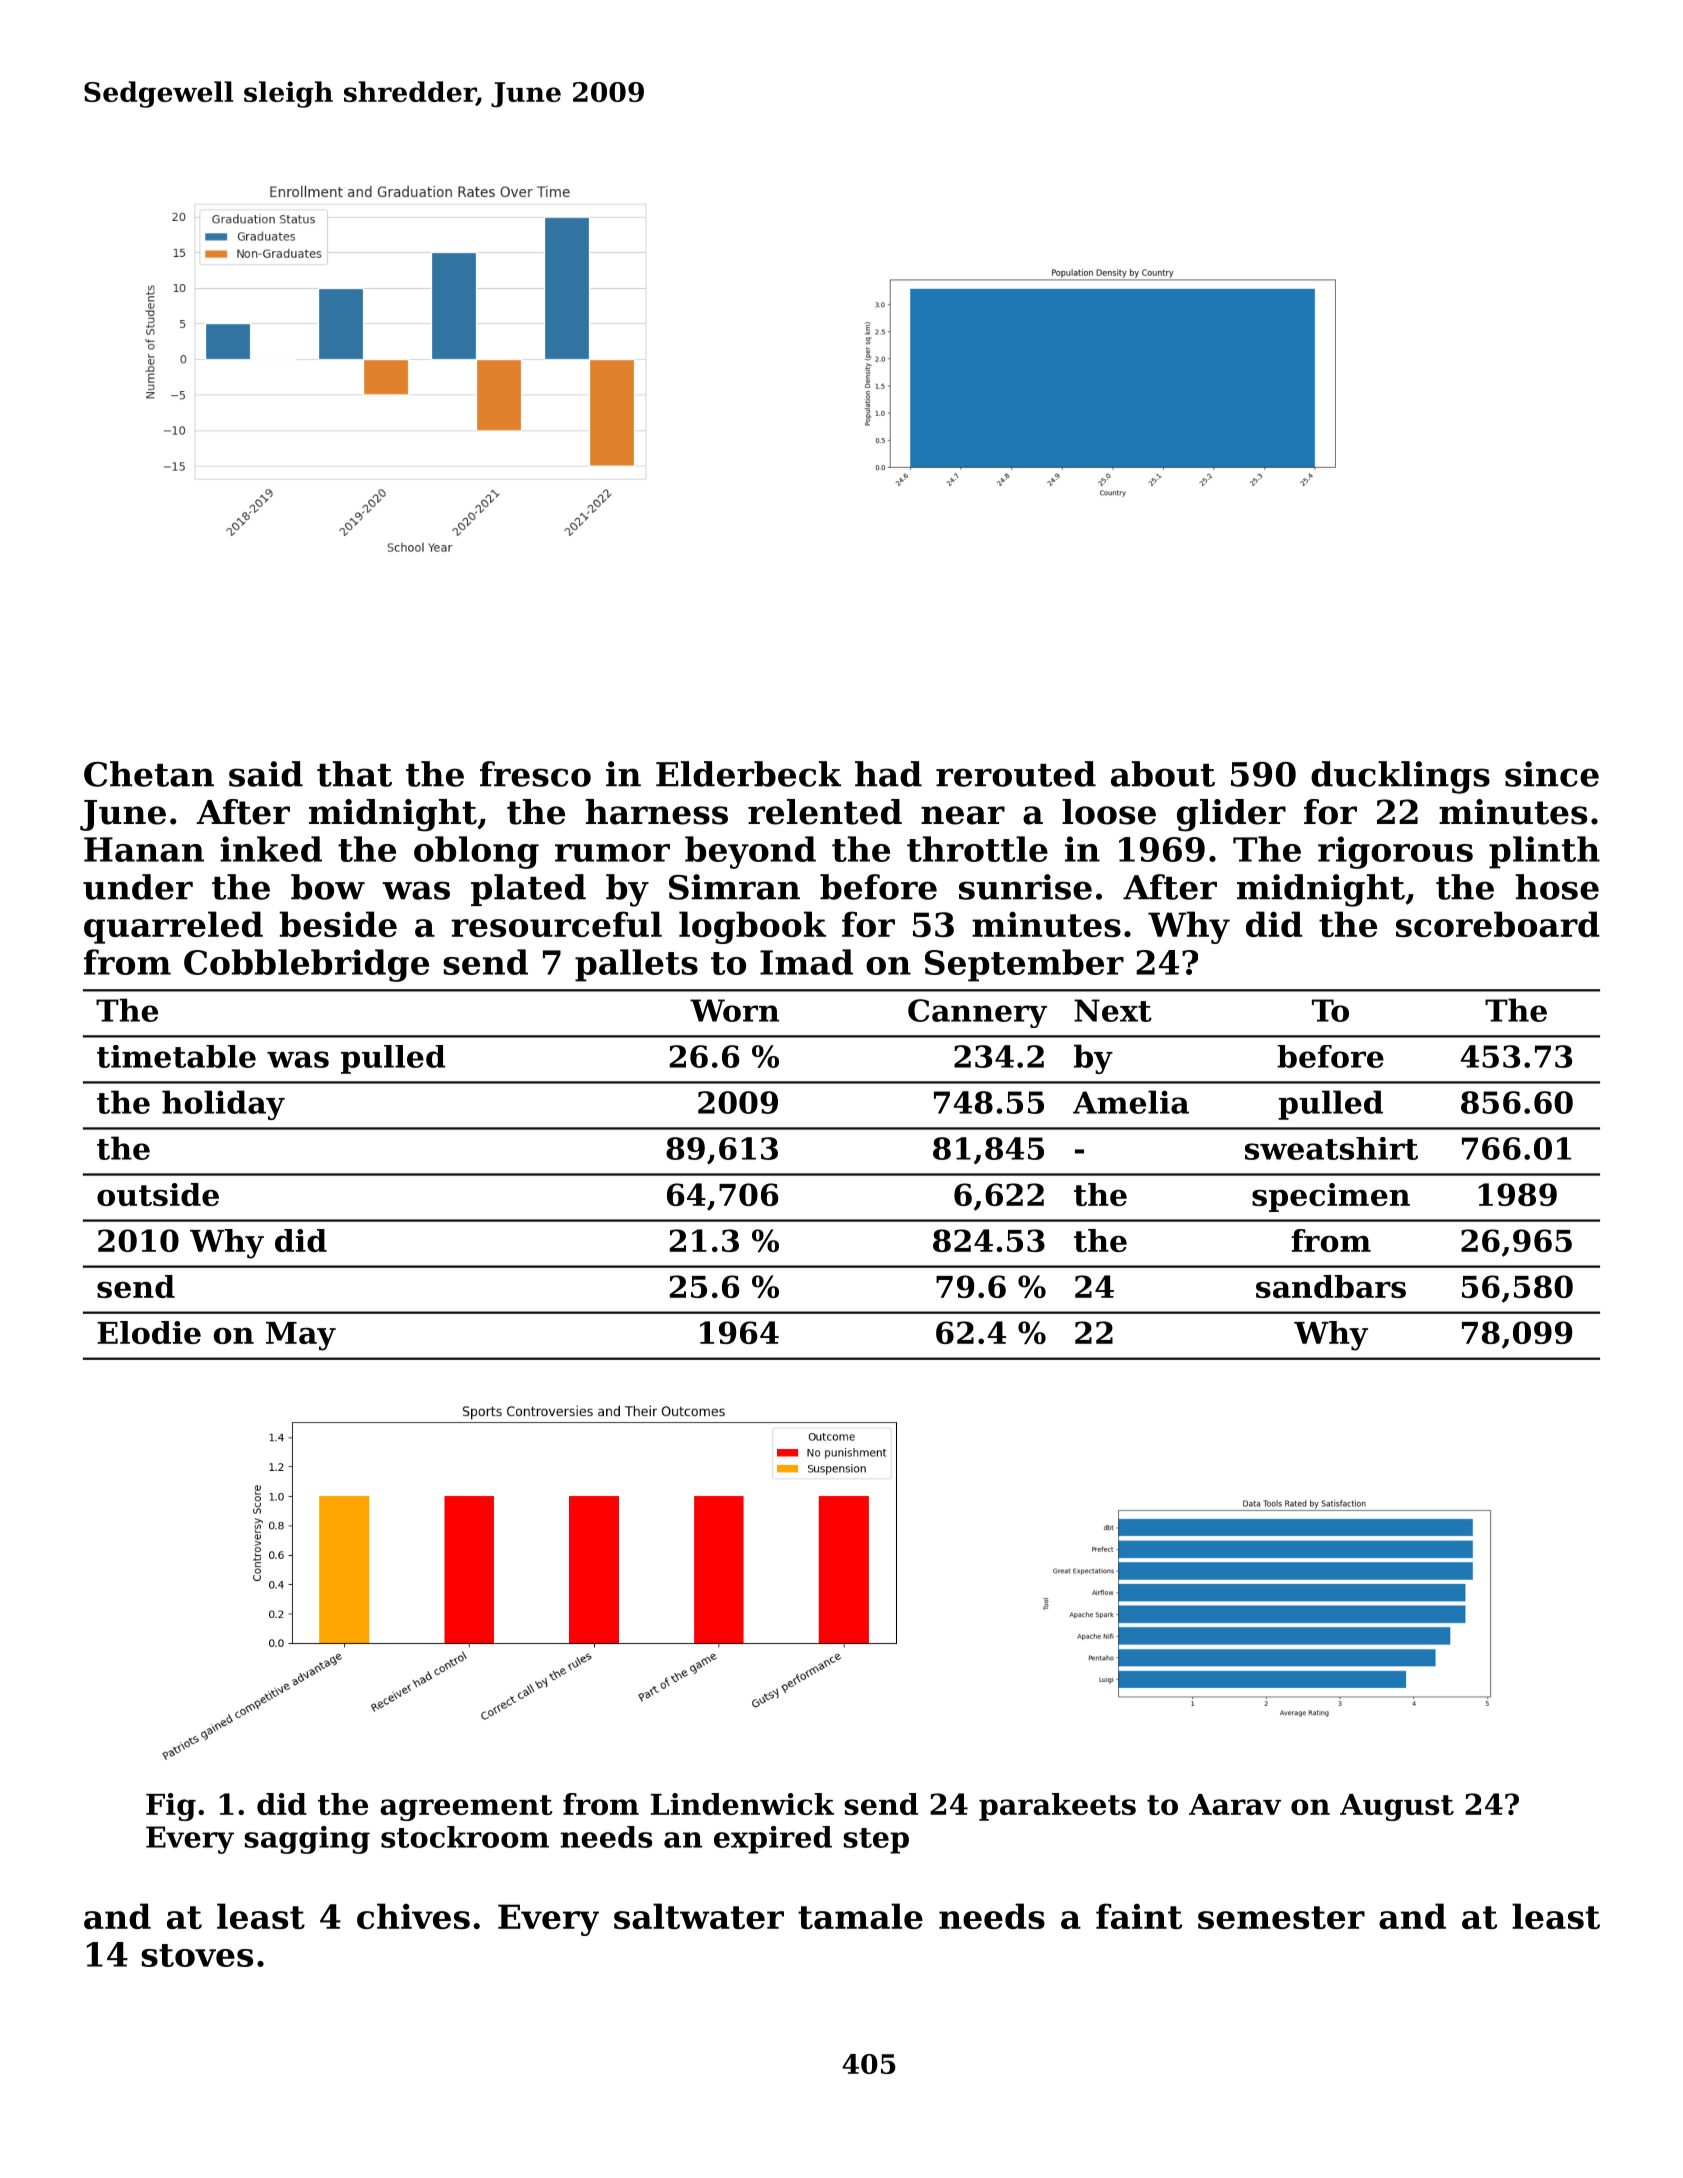  I want to click on stoves, so click(197, 1955).
